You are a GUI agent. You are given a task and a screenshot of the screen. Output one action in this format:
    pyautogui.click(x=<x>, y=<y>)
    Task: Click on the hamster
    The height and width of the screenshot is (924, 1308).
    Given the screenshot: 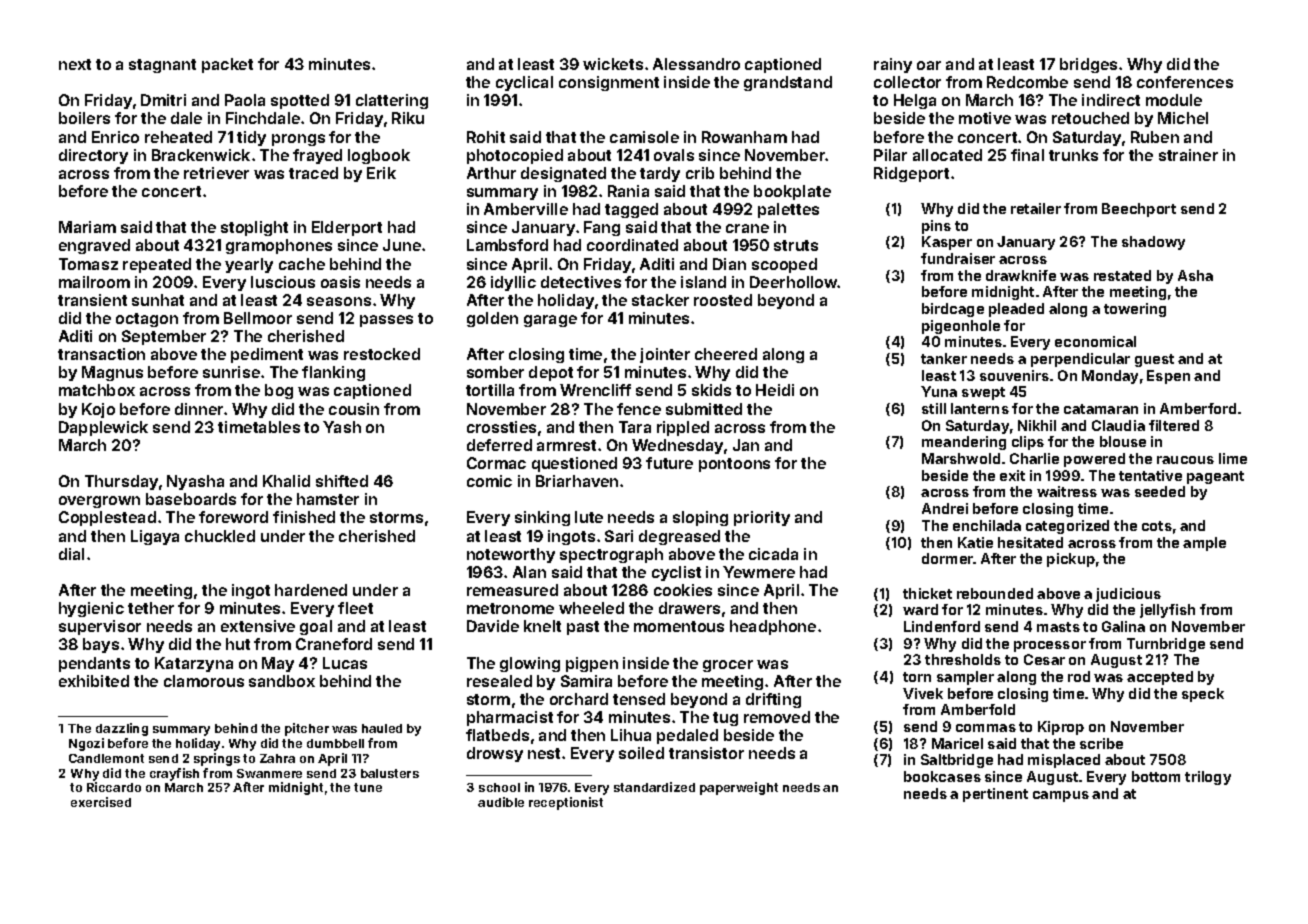 What is the action you would take?
    pyautogui.click(x=328, y=499)
